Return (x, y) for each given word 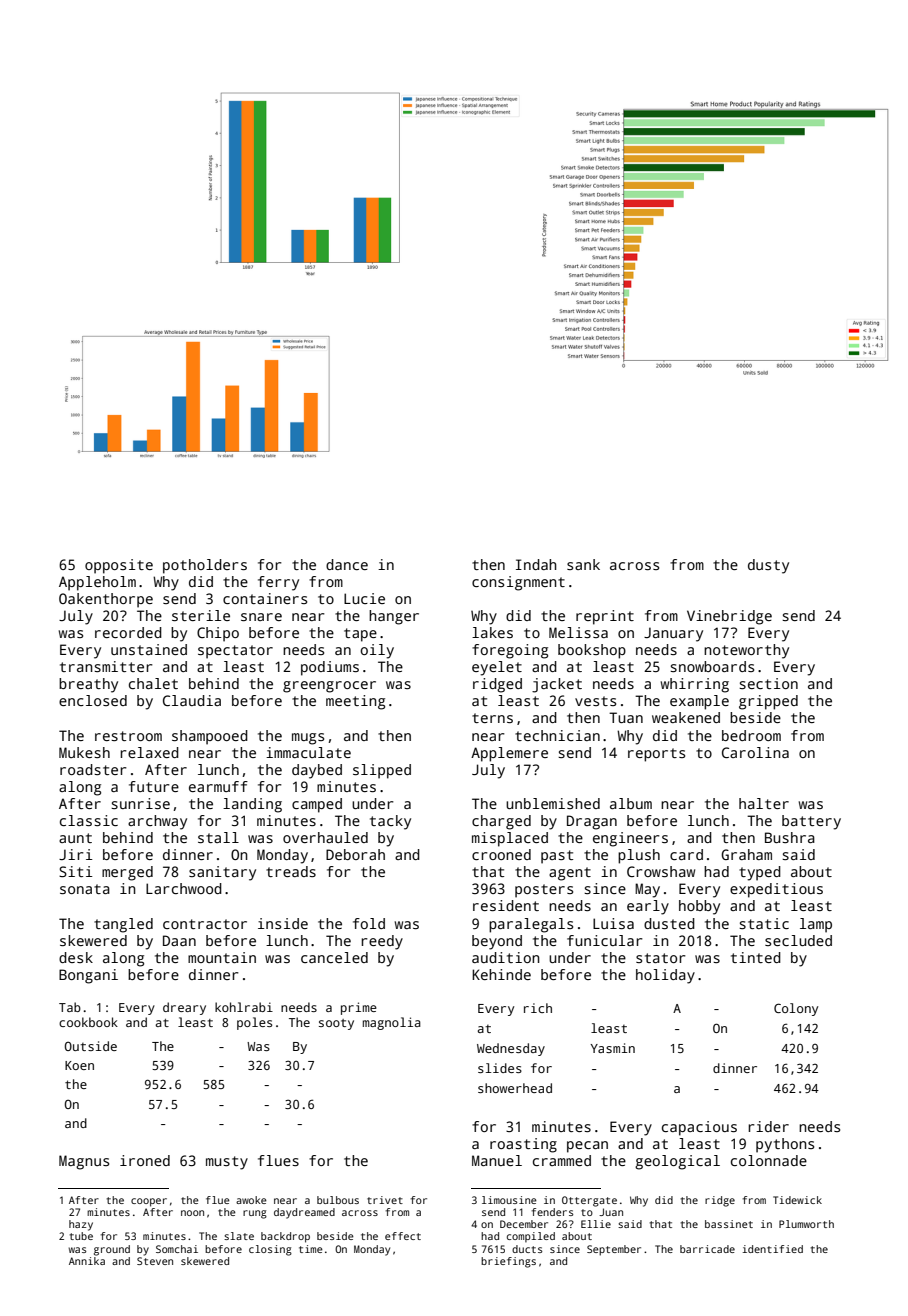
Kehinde (501, 974)
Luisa (613, 923)
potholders (205, 566)
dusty (768, 566)
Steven (155, 1261)
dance (347, 564)
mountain (222, 957)
